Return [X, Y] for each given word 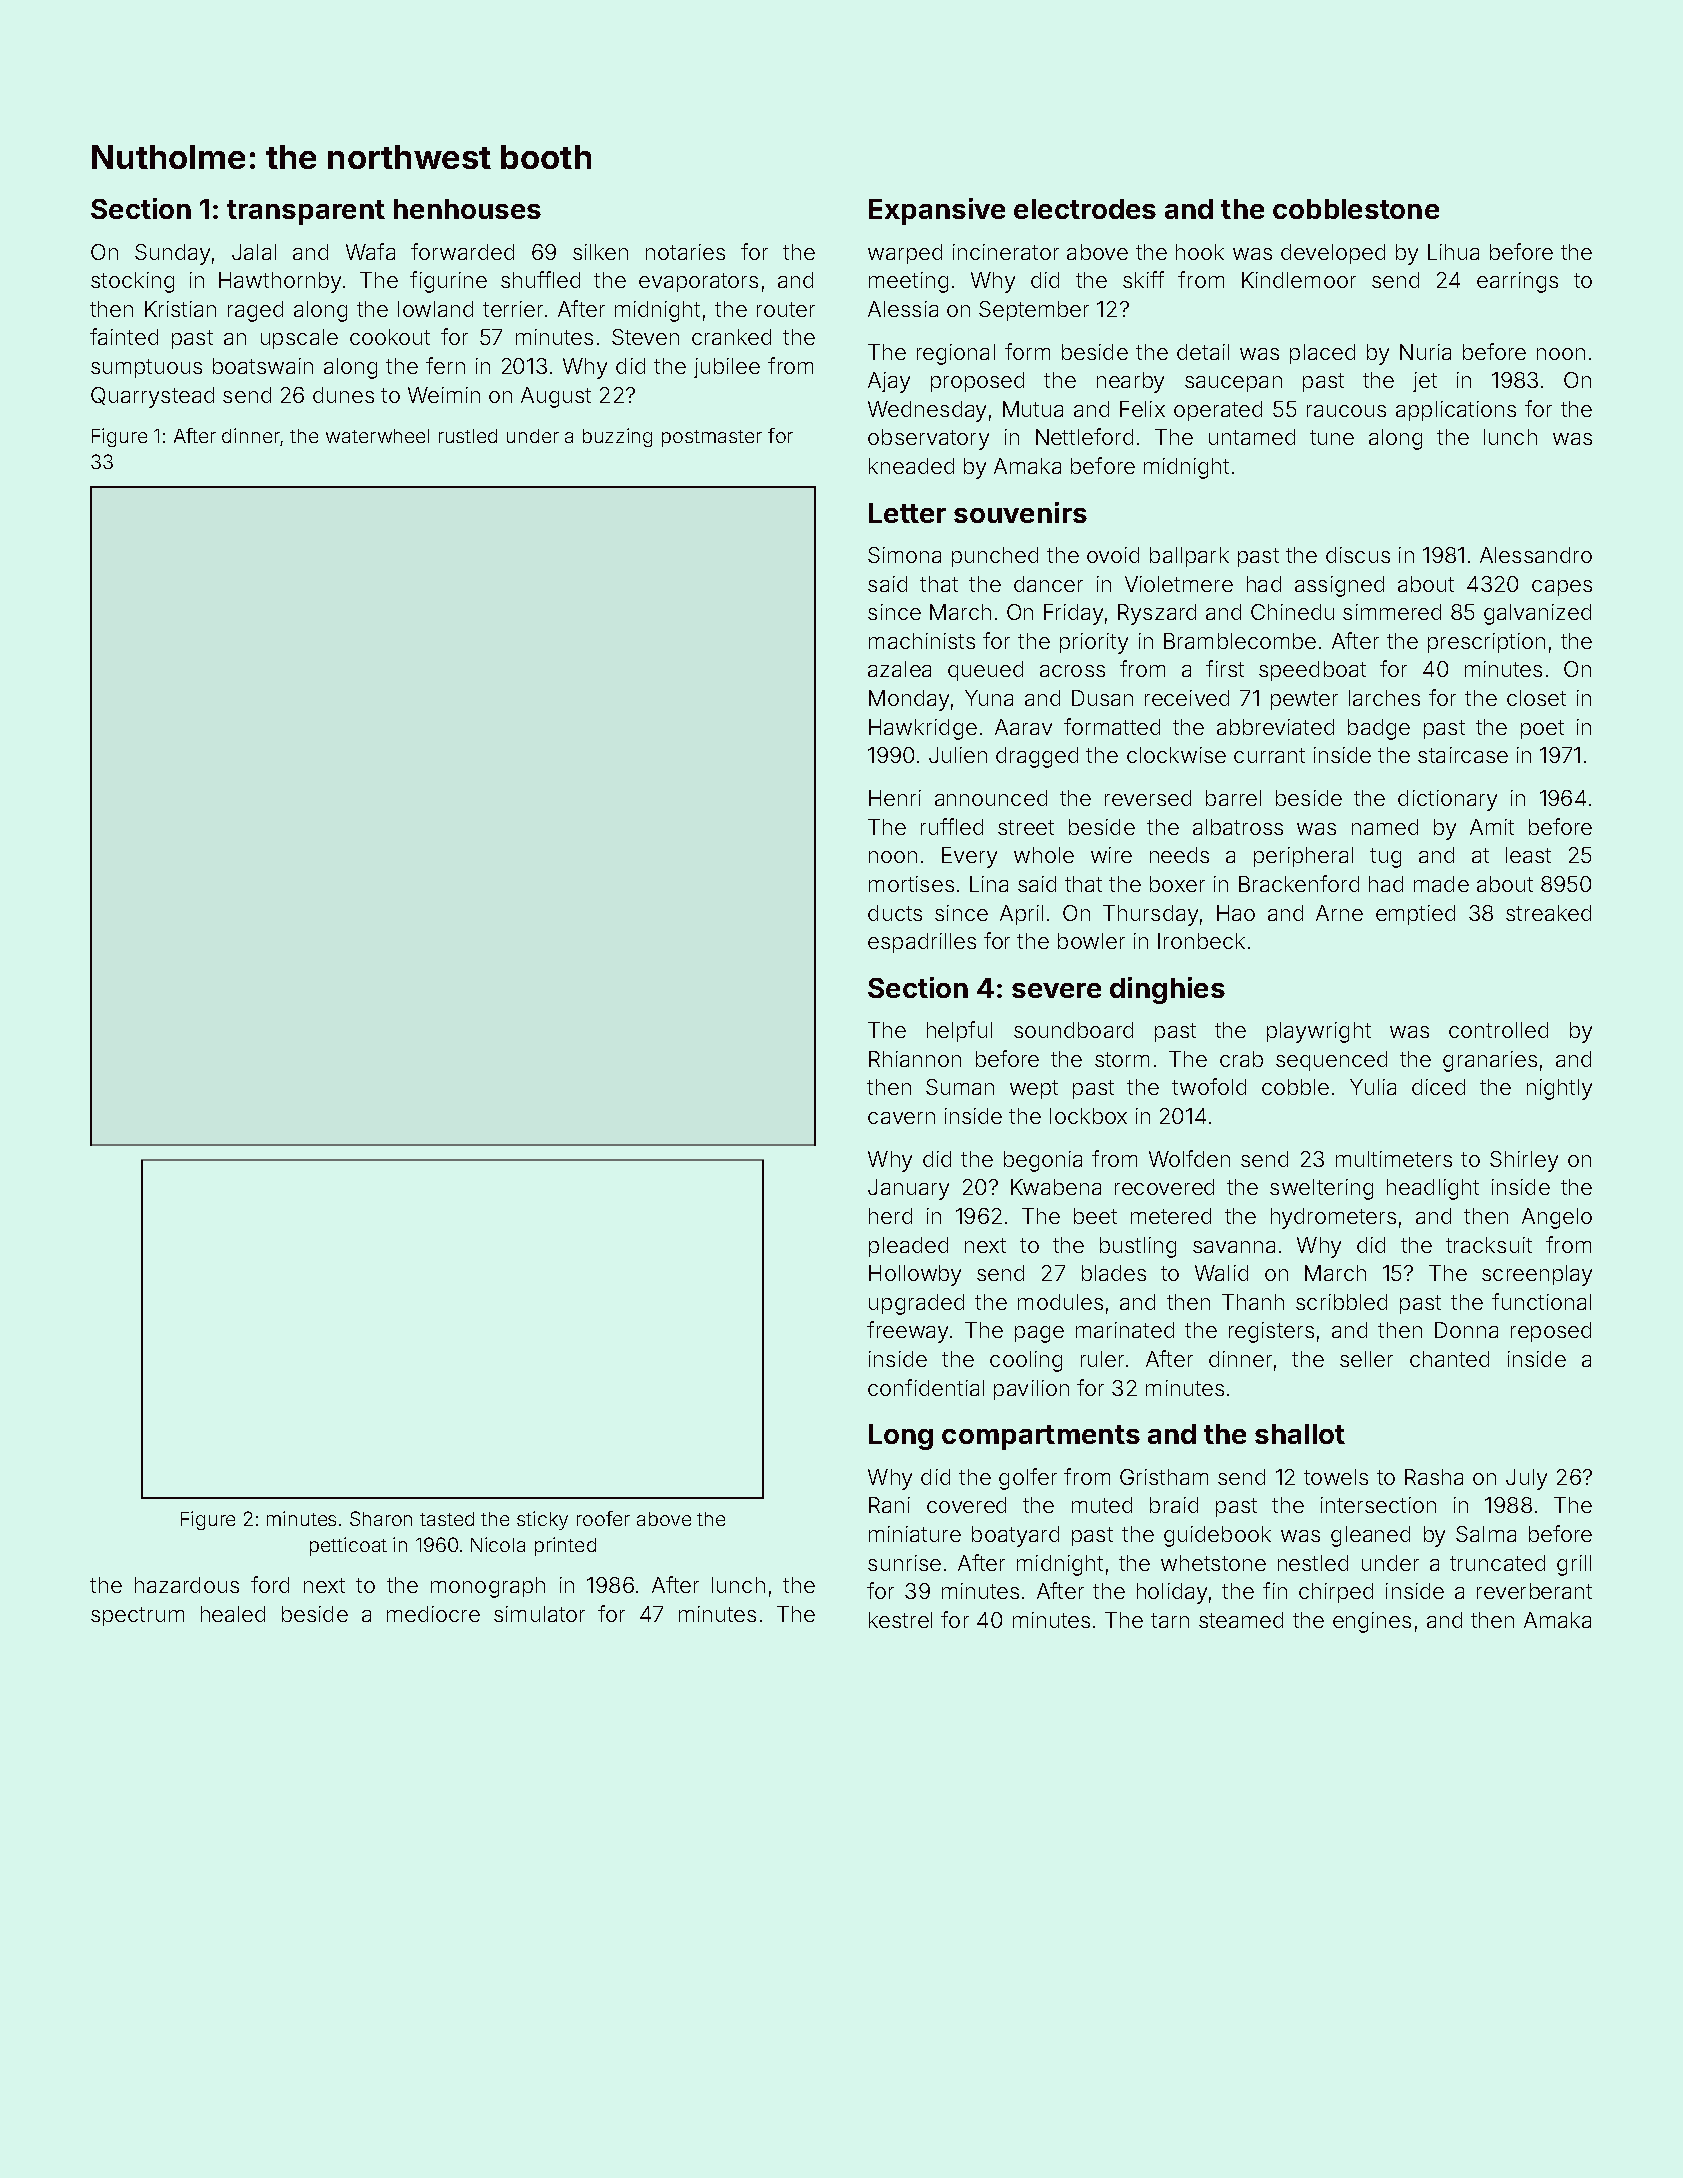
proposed [977, 382]
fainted [124, 336]
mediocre [433, 1614]
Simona [904, 555]
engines [1372, 1622]
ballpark [1189, 557]
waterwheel [377, 436]
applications [1456, 411]
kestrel [900, 1620]
